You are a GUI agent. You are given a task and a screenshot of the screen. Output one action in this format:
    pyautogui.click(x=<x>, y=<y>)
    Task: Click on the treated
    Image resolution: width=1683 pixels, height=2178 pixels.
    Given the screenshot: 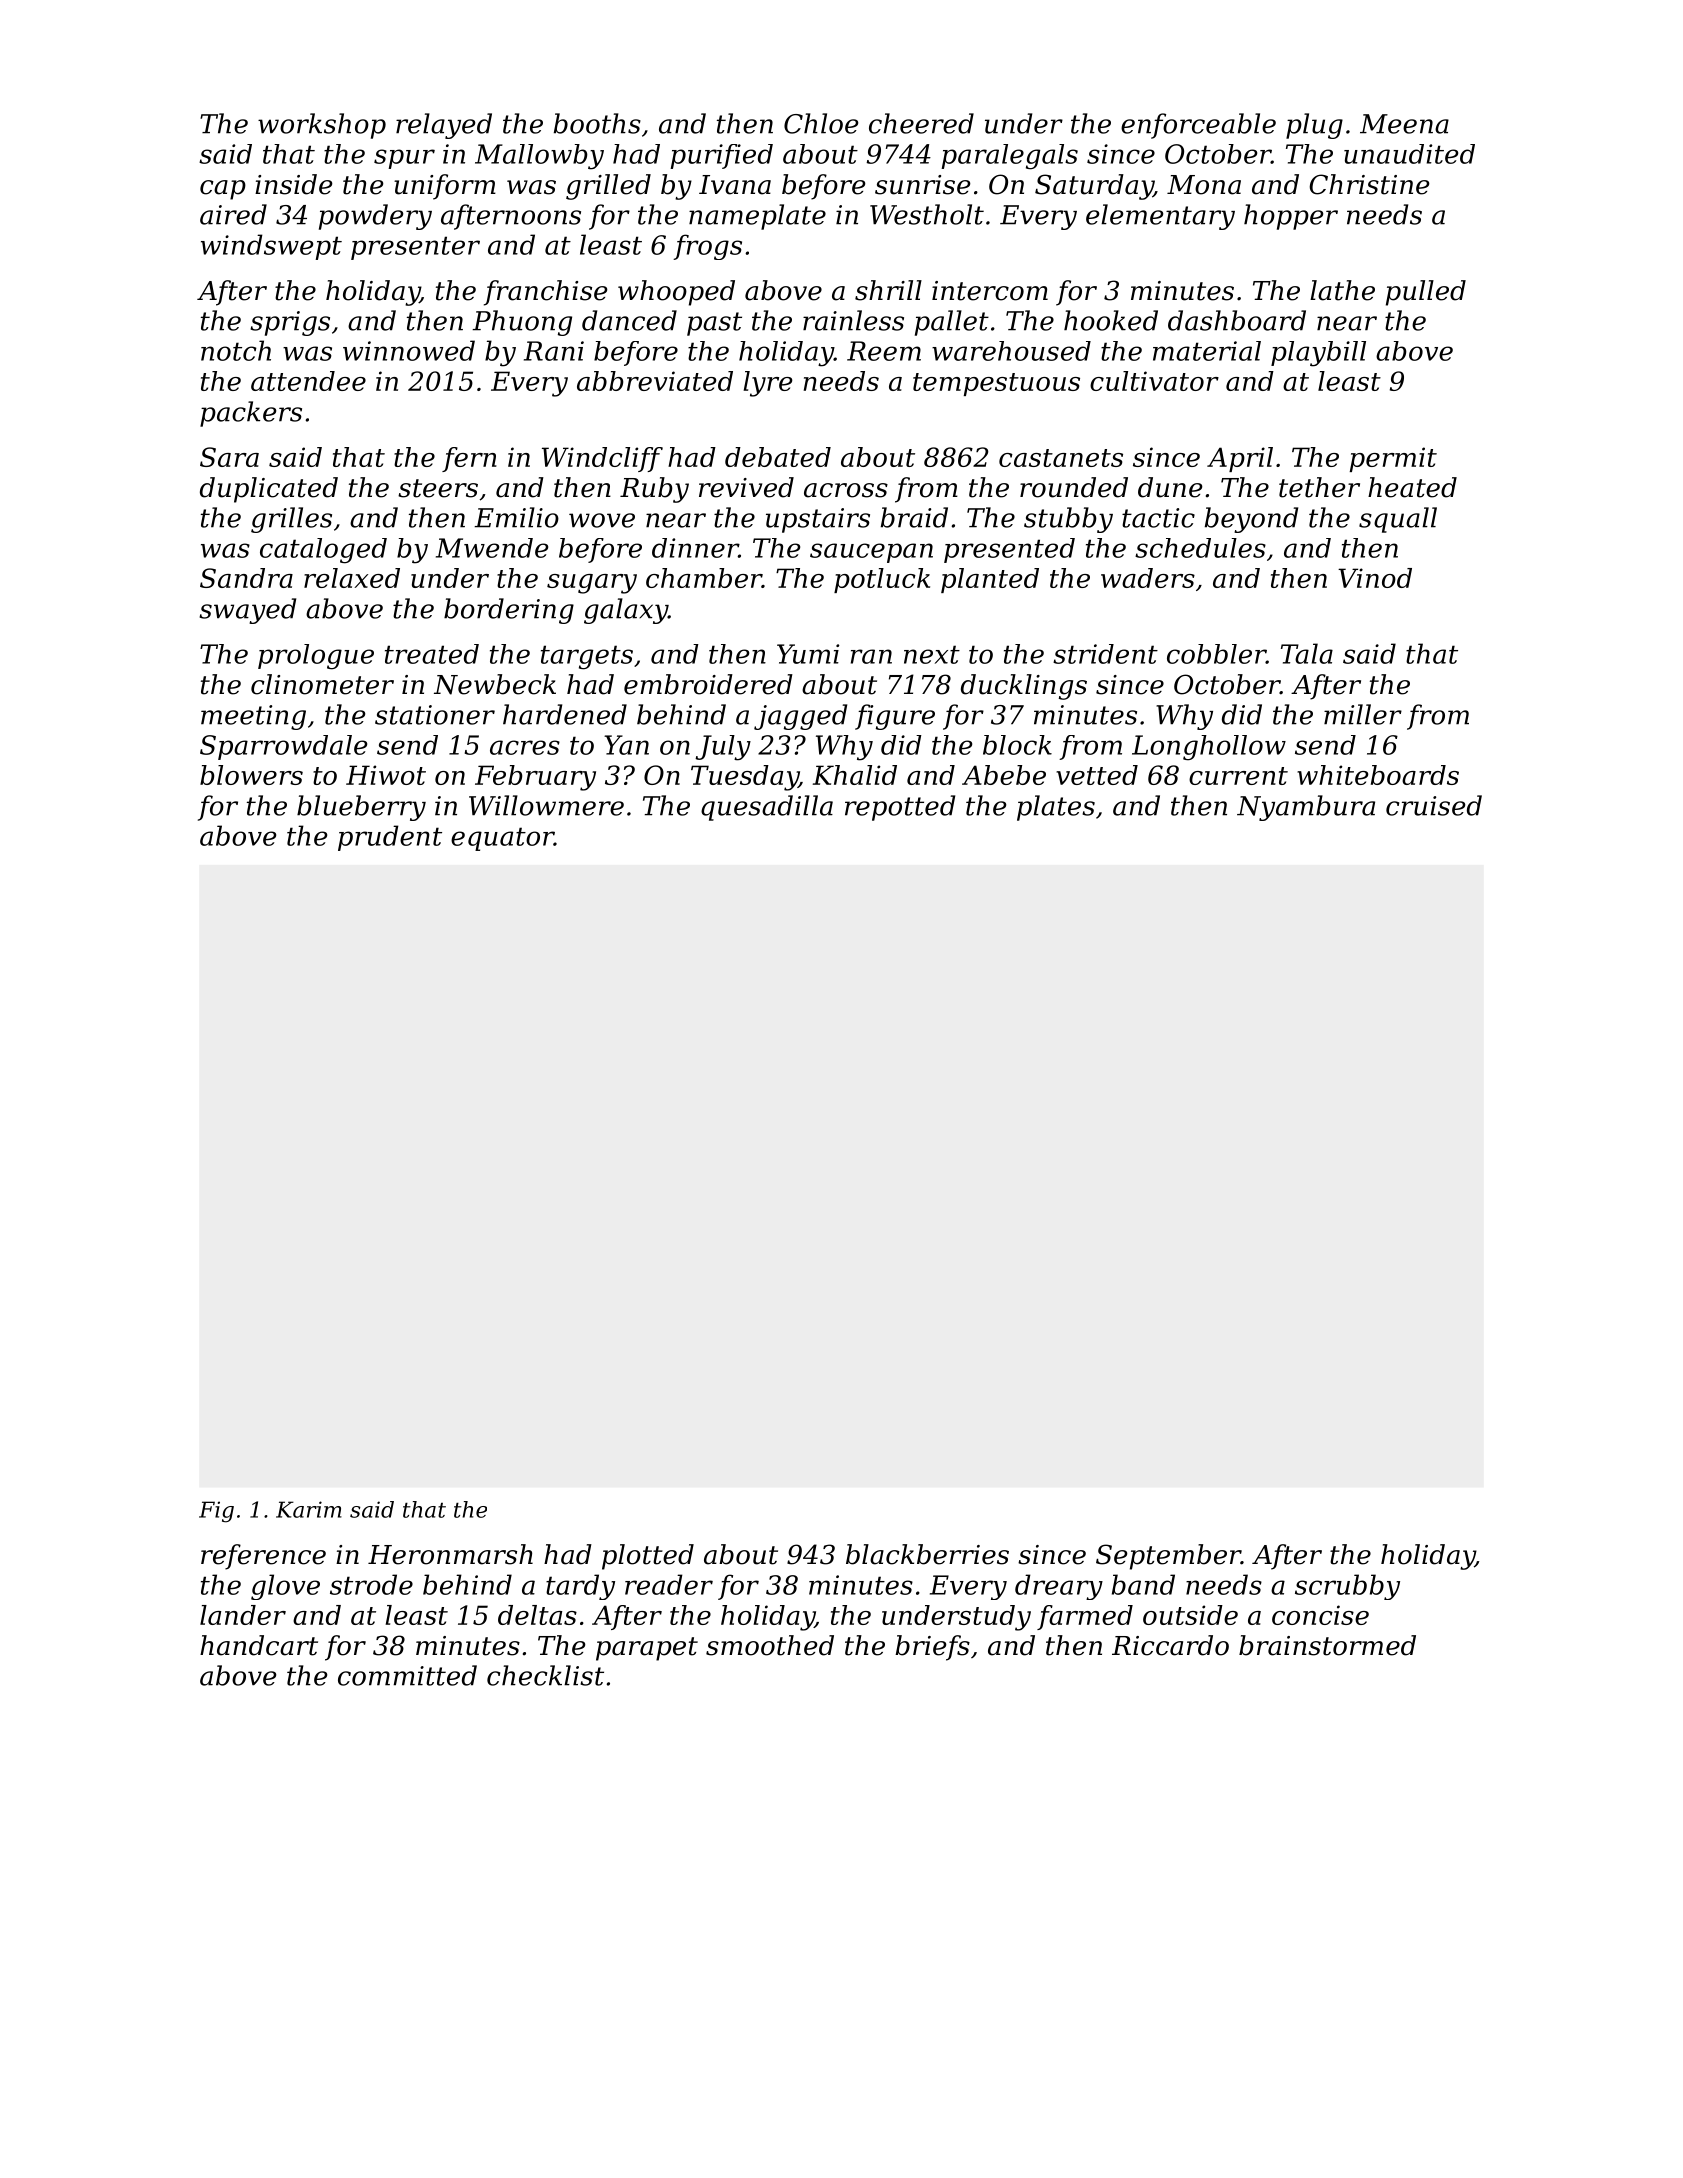 What is the action you would take?
    pyautogui.click(x=432, y=654)
